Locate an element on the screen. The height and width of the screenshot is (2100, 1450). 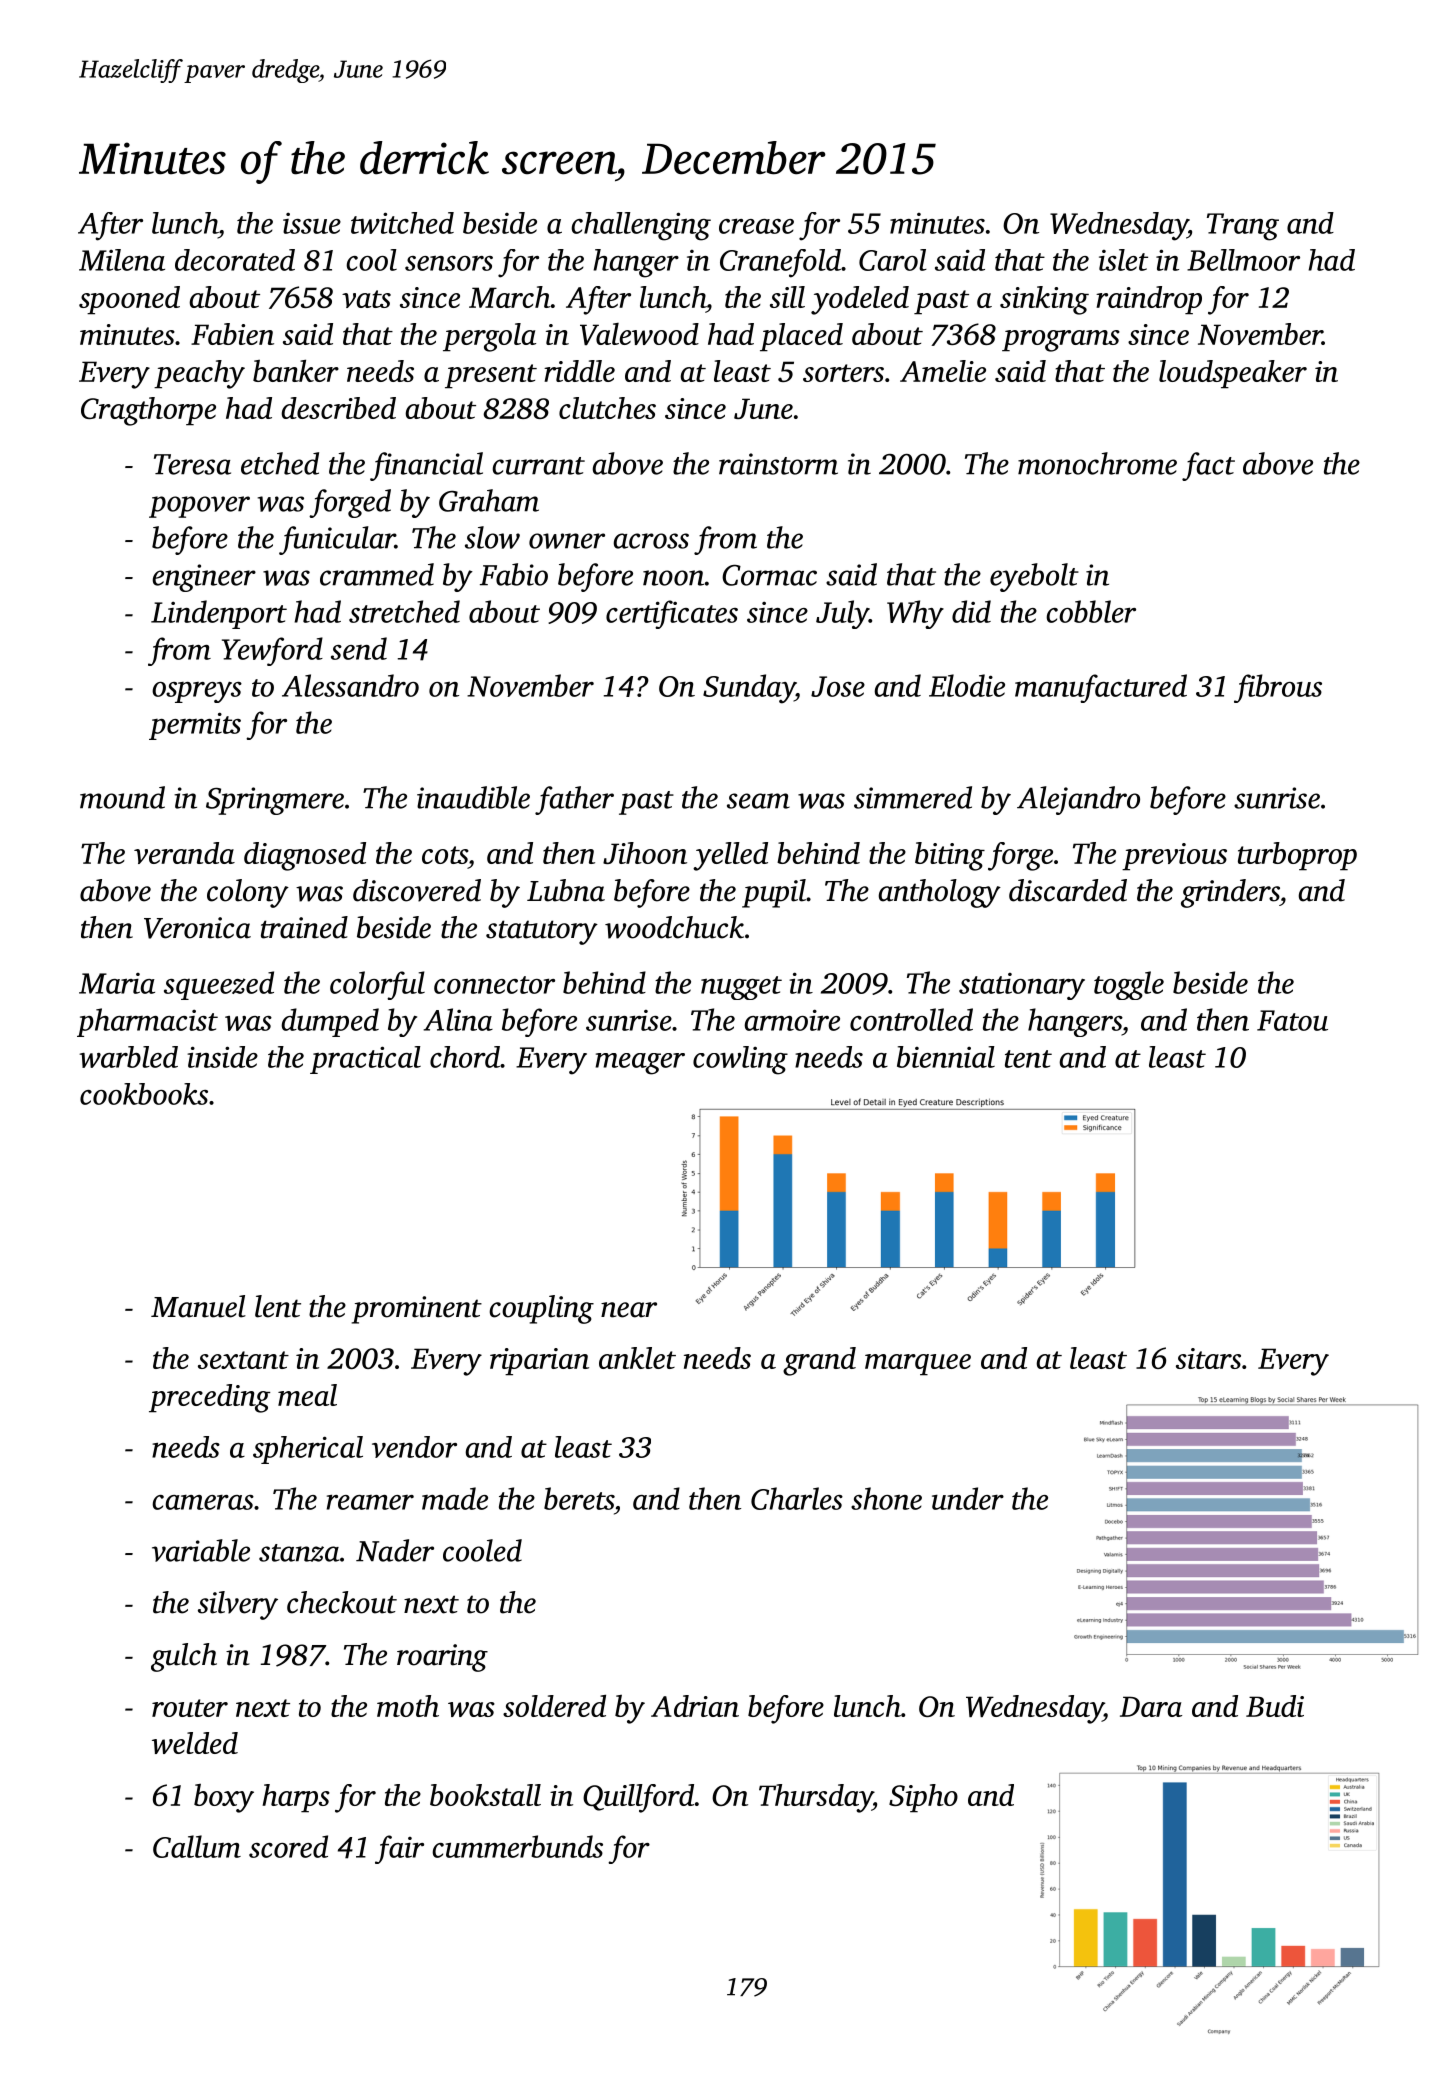
banker is located at coordinates (296, 371).
